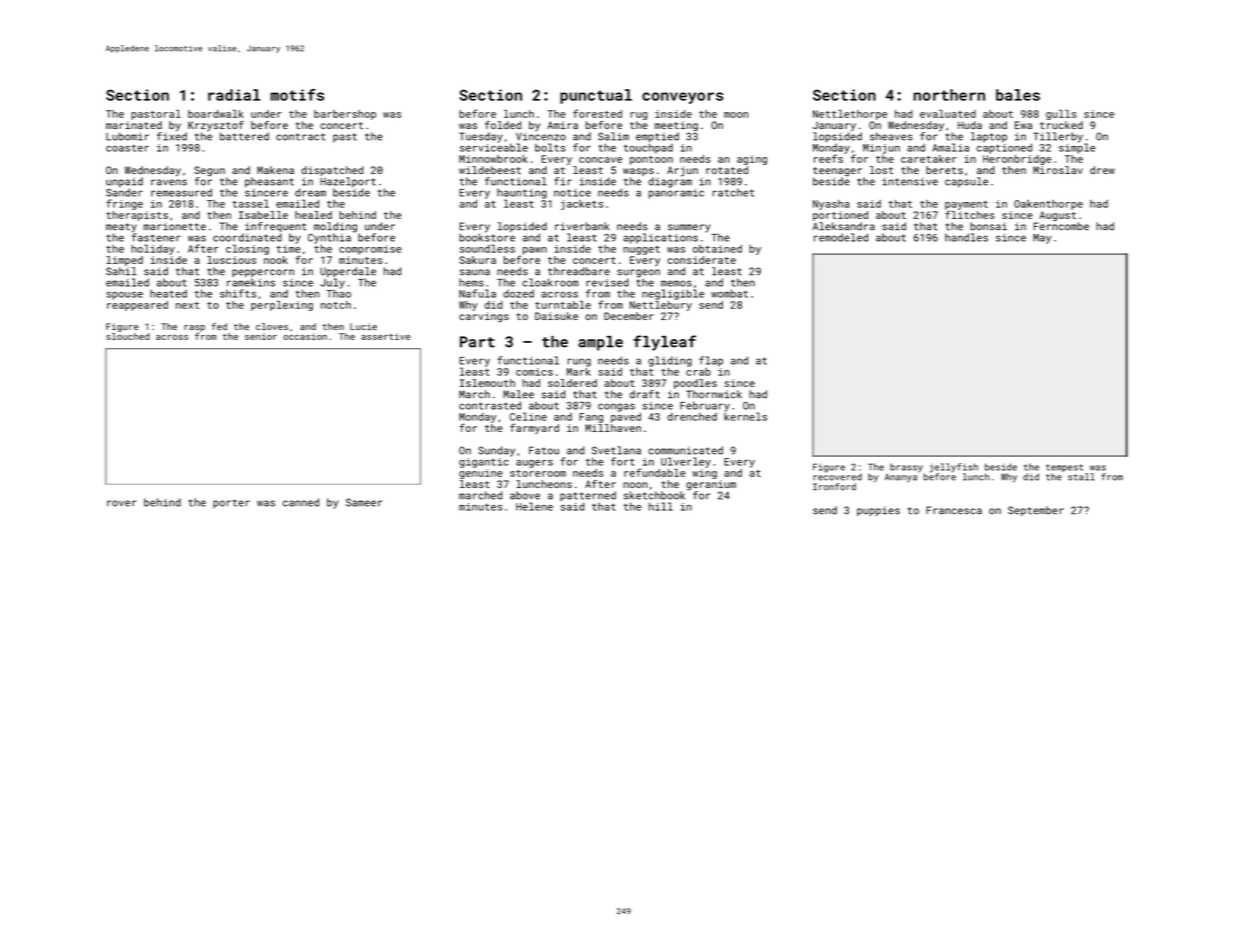 The image size is (1233, 952). What do you see at coordinates (711, 361) in the document?
I see `flap` at bounding box center [711, 361].
